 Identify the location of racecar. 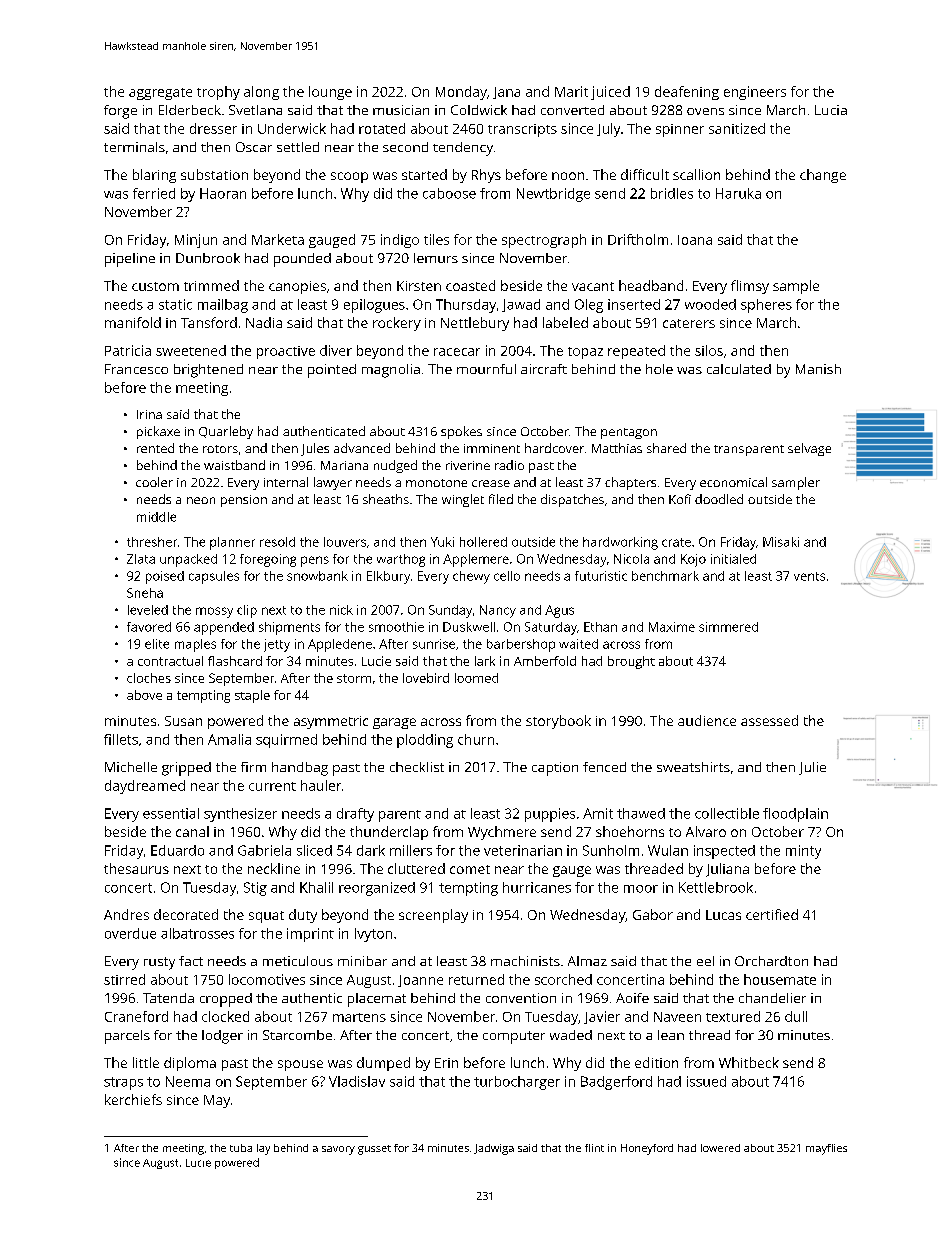
(457, 352).
